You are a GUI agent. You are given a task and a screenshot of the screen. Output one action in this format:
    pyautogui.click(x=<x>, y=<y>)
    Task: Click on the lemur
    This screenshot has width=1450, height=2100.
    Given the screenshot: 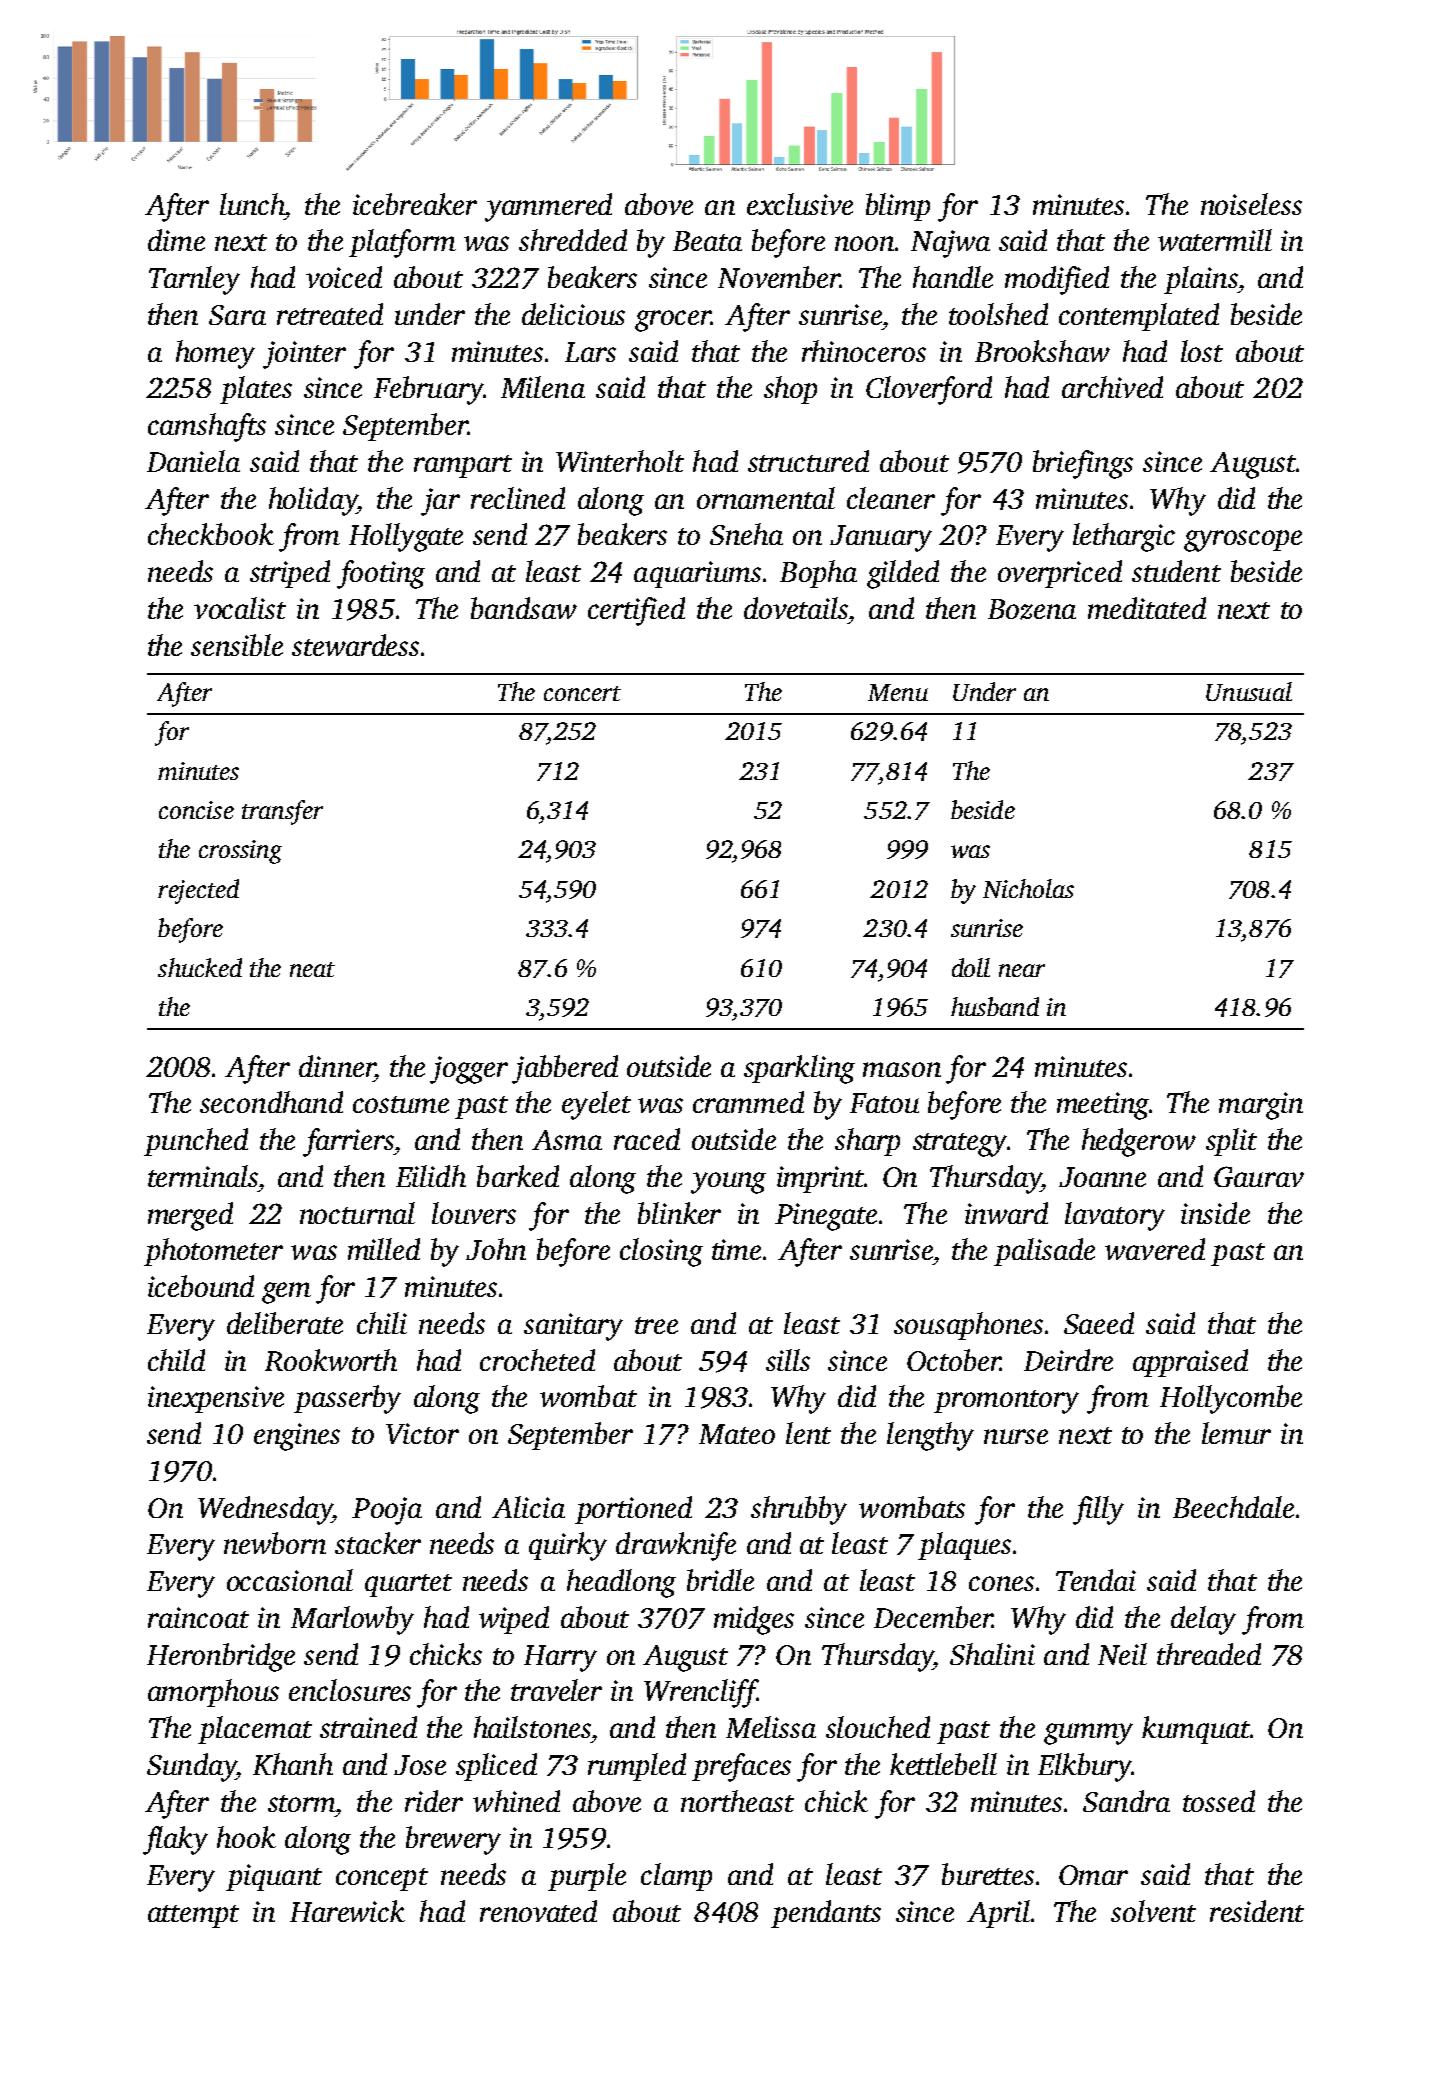 What is the action you would take?
    pyautogui.click(x=1236, y=1433)
